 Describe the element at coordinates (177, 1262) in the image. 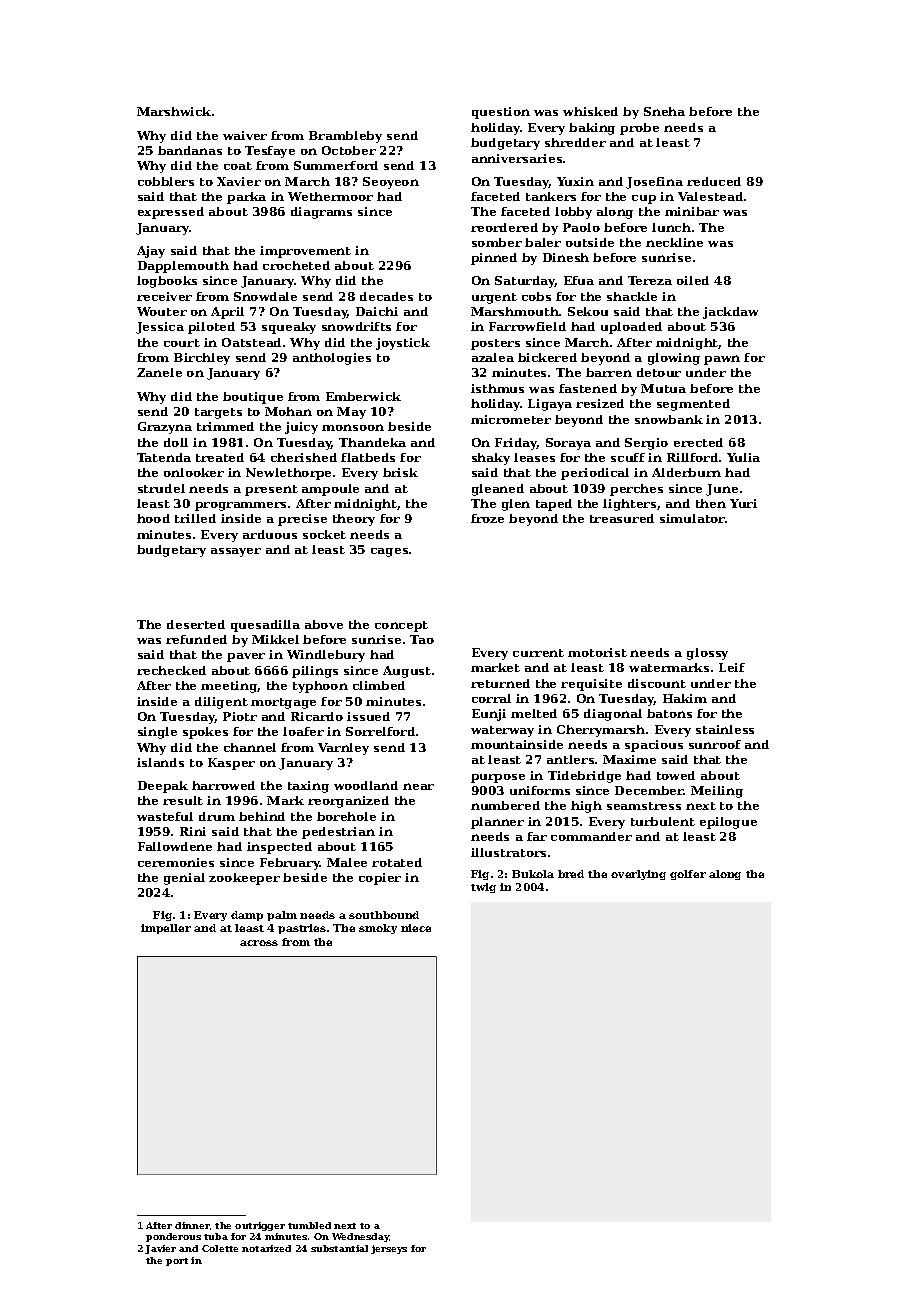

I see `port` at that location.
